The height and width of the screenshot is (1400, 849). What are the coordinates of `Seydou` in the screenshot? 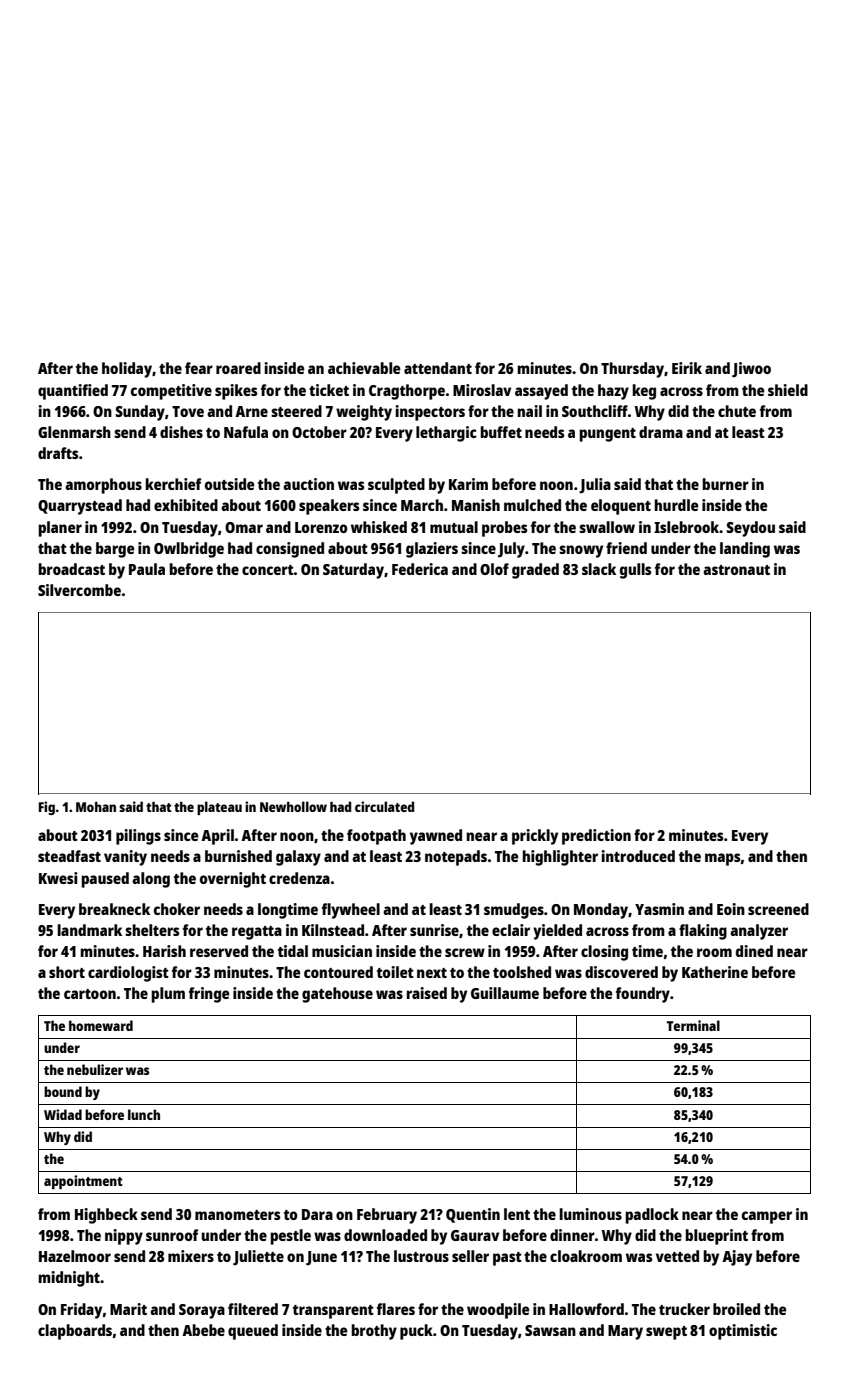 It's located at (750, 529).
